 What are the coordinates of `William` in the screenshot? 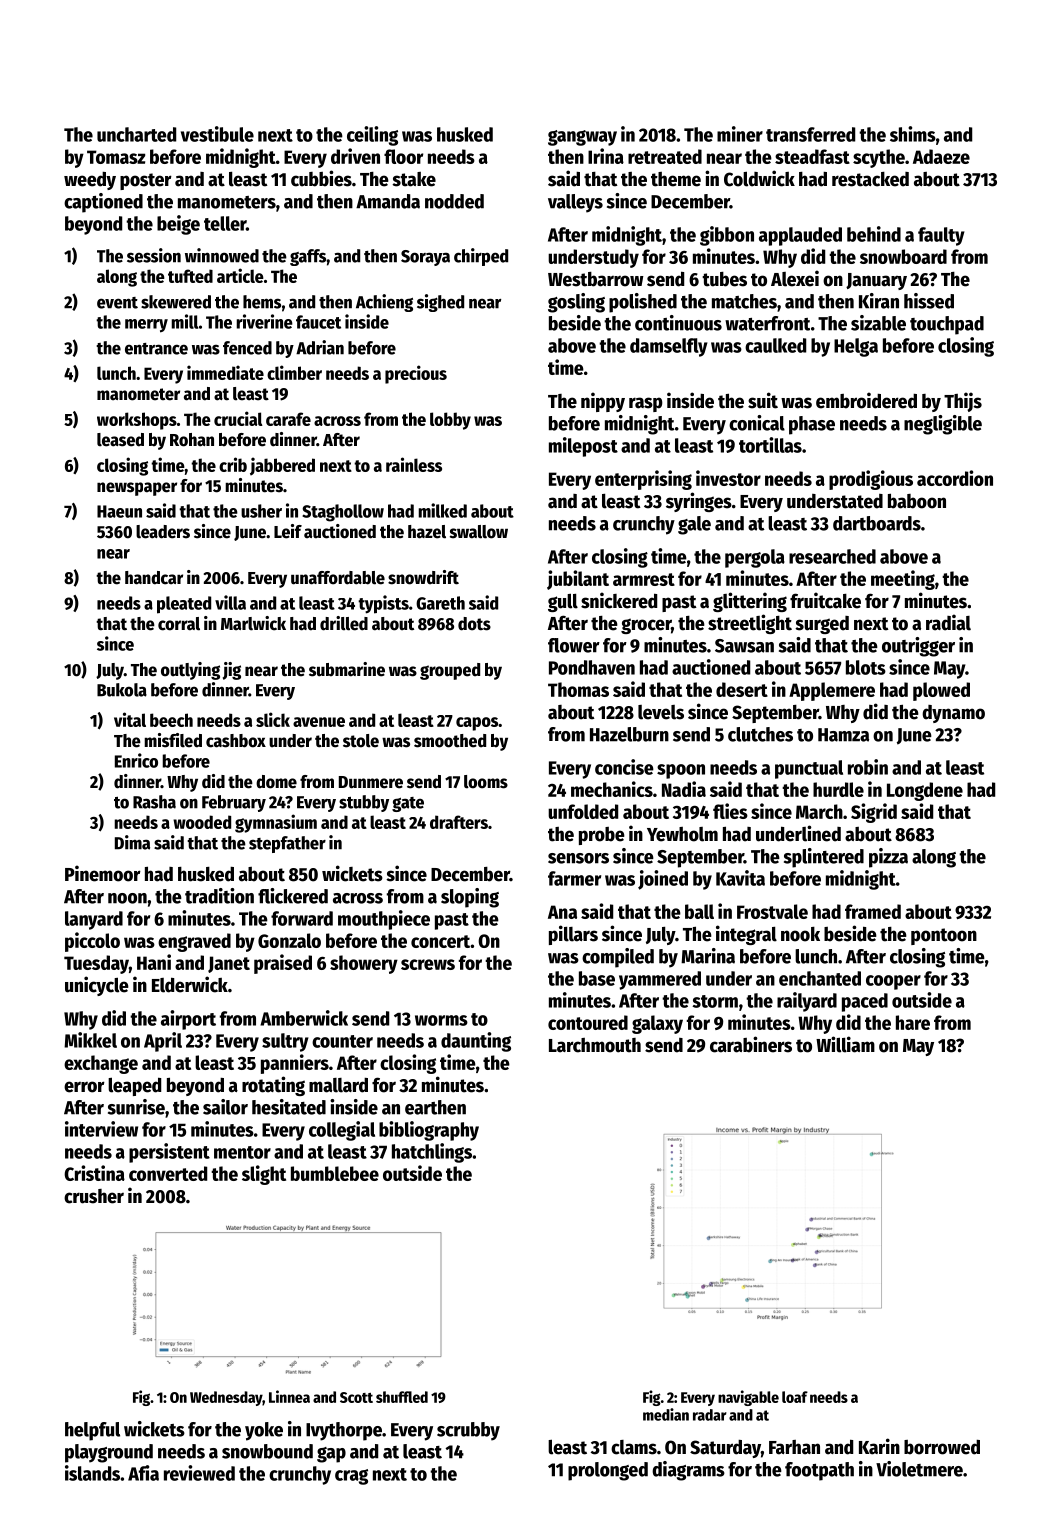 It's located at (845, 1044).
